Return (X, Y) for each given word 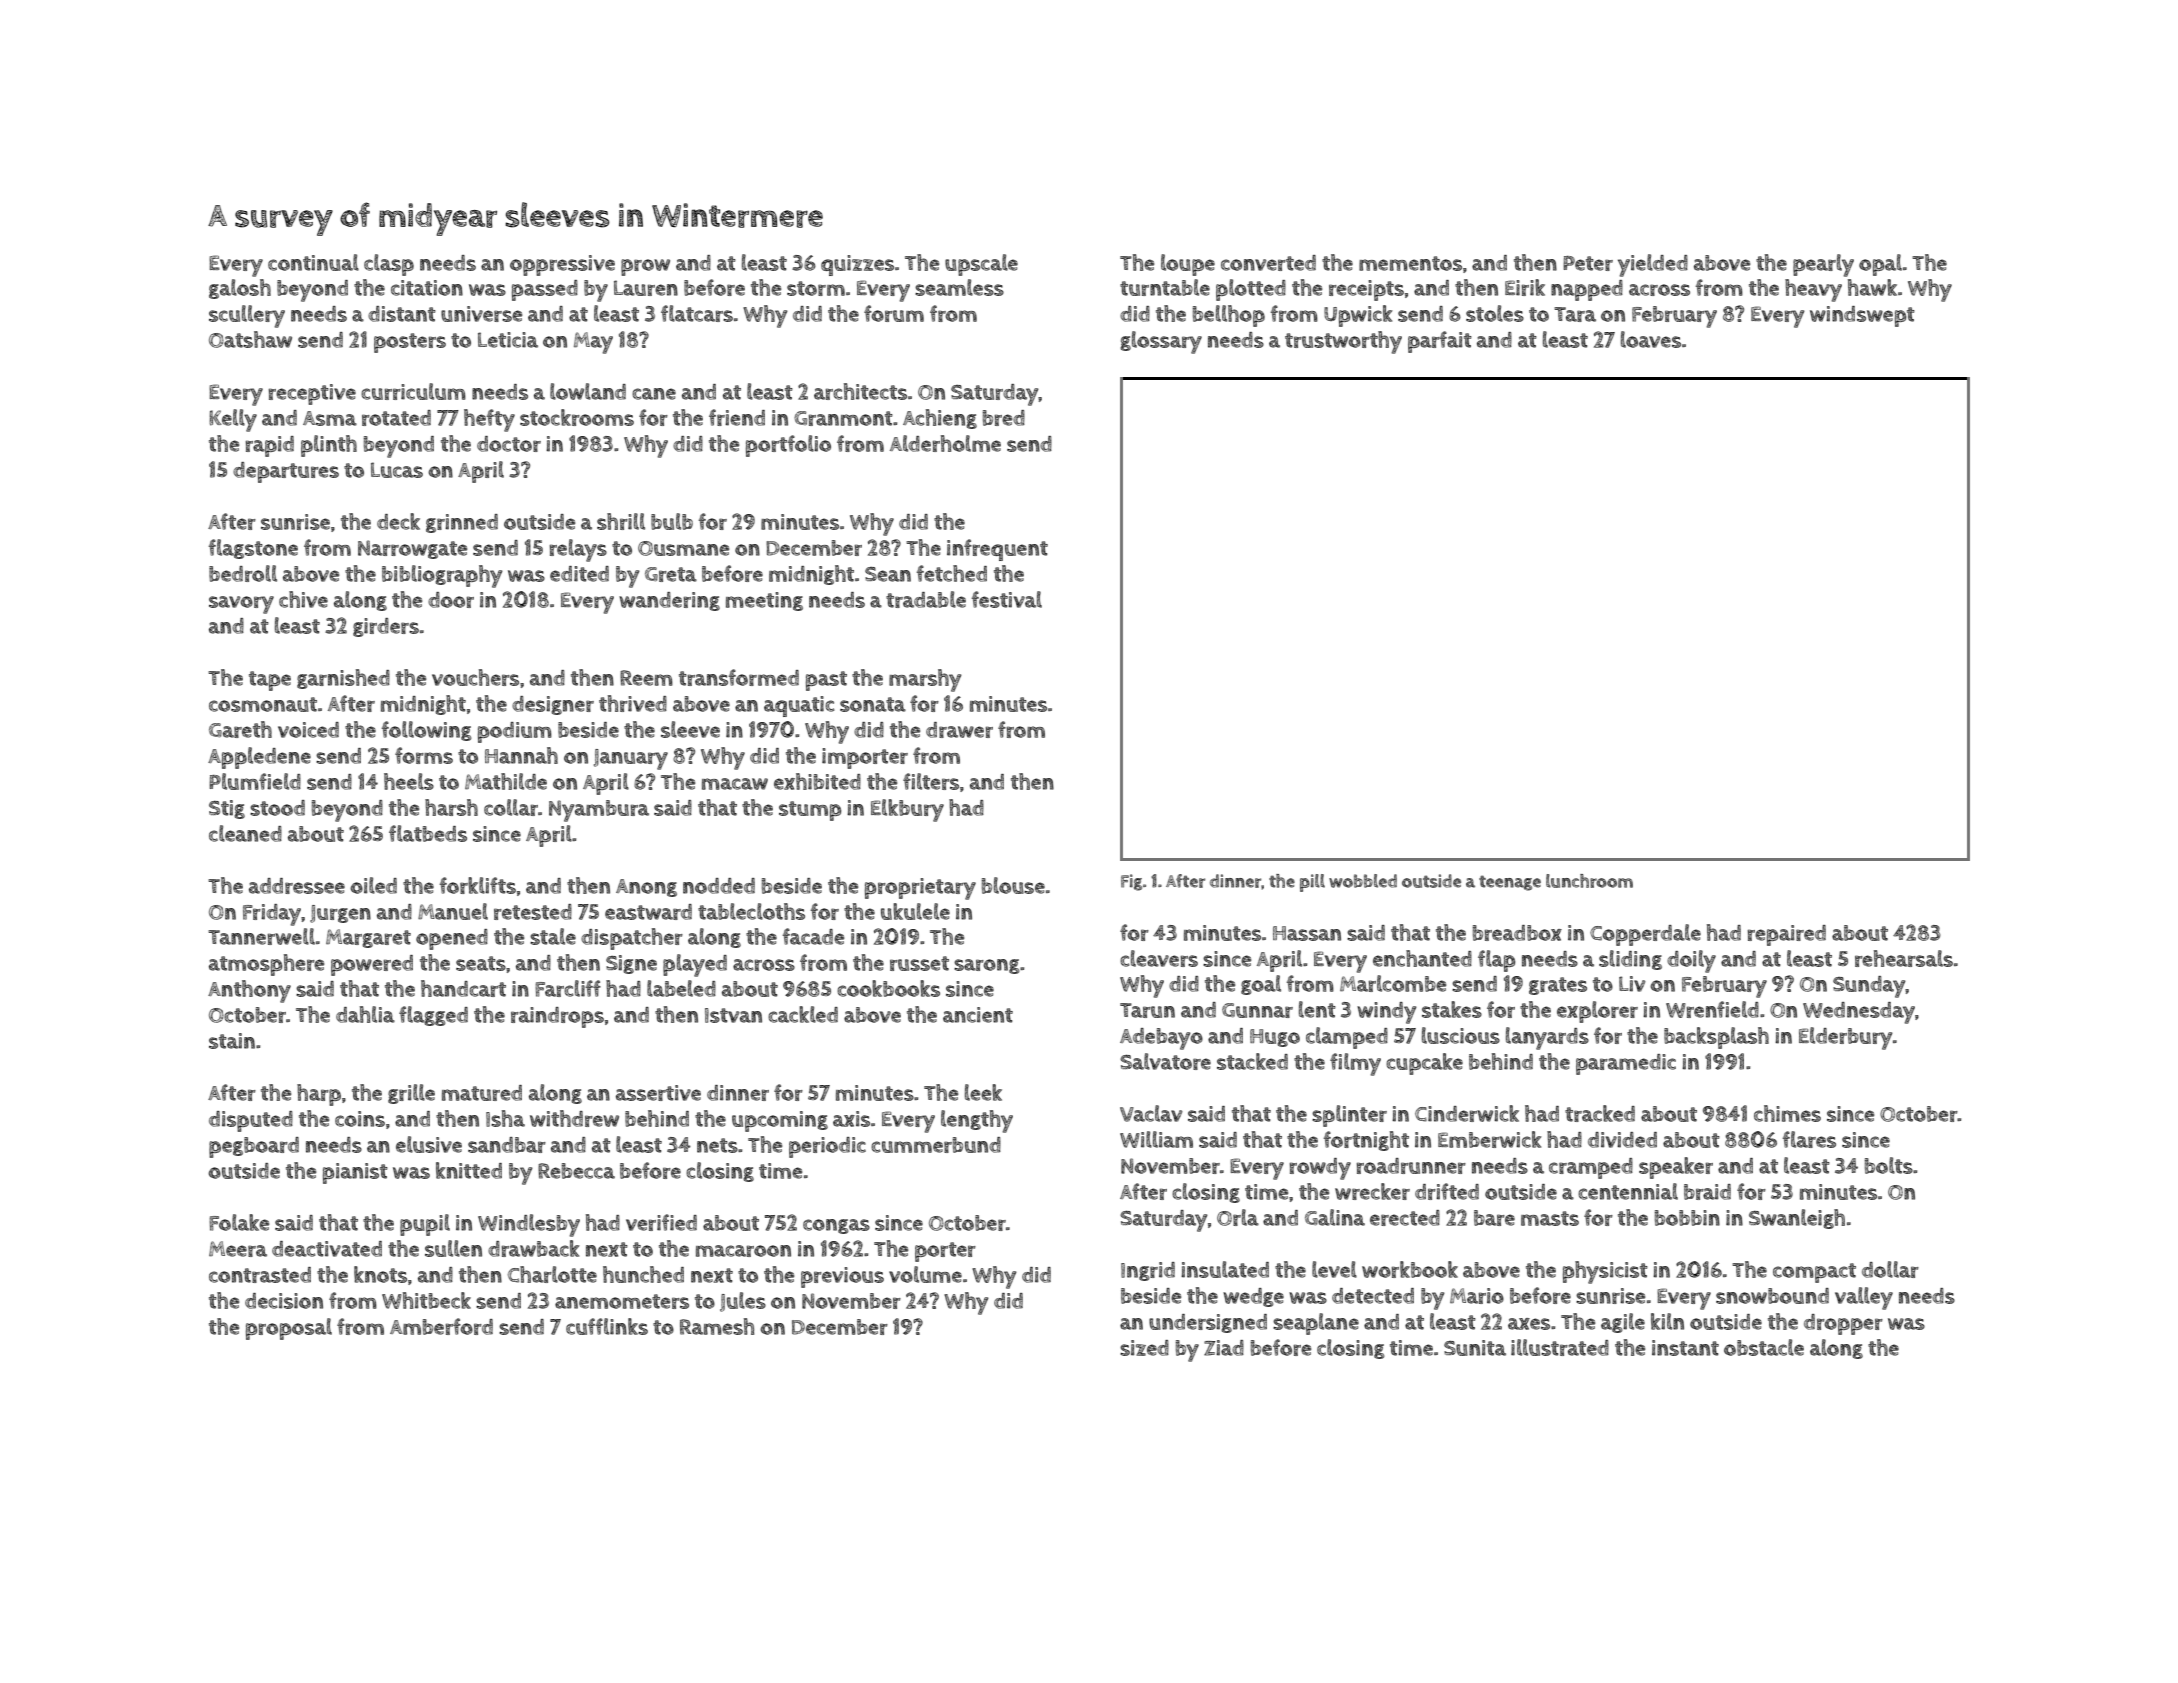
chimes (1787, 1113)
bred (1004, 418)
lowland (588, 391)
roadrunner (1411, 1166)
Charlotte (552, 1274)
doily (1691, 961)
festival (1007, 599)
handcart (463, 988)
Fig (1131, 882)
